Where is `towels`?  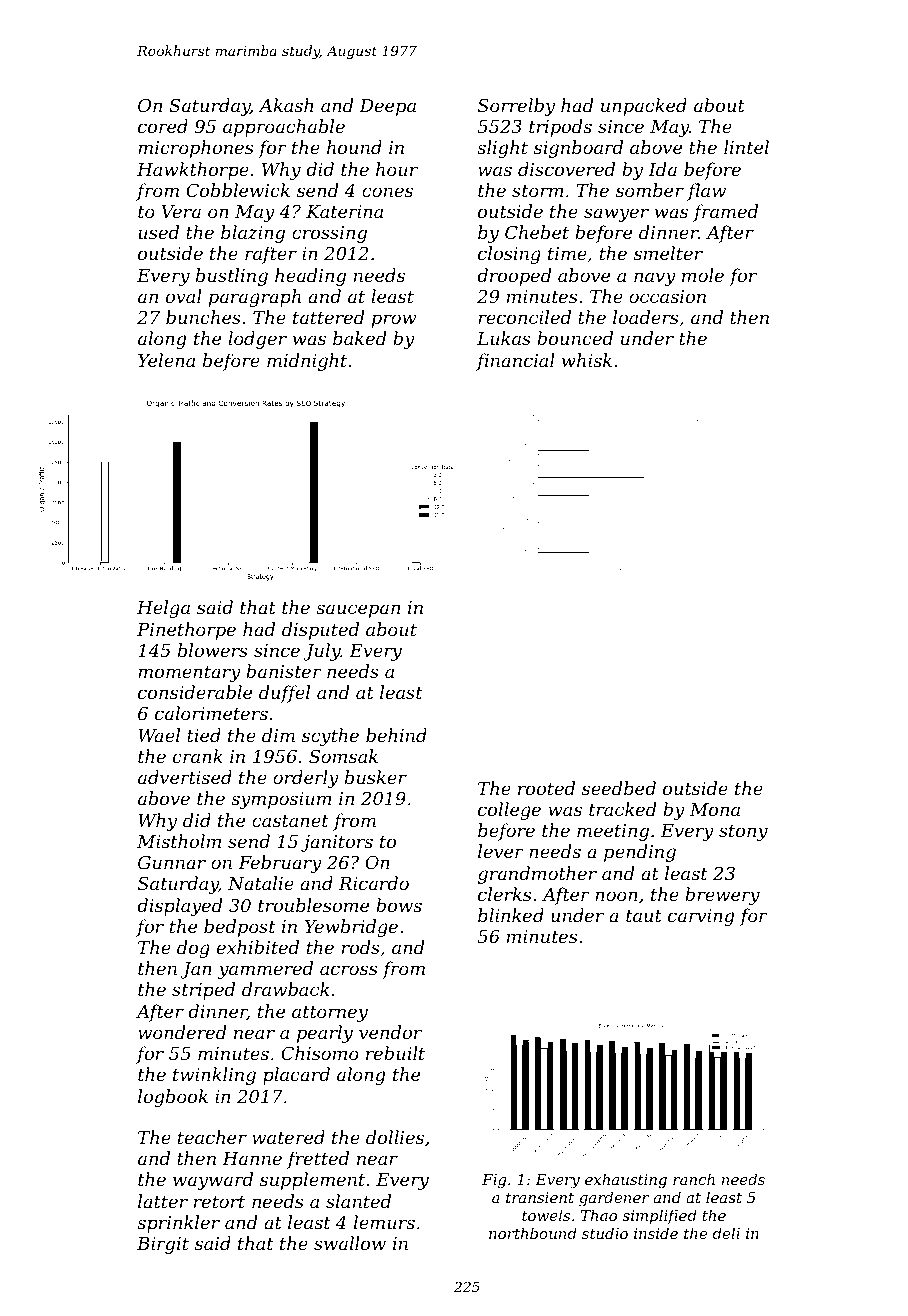 towels is located at coordinates (546, 1215).
